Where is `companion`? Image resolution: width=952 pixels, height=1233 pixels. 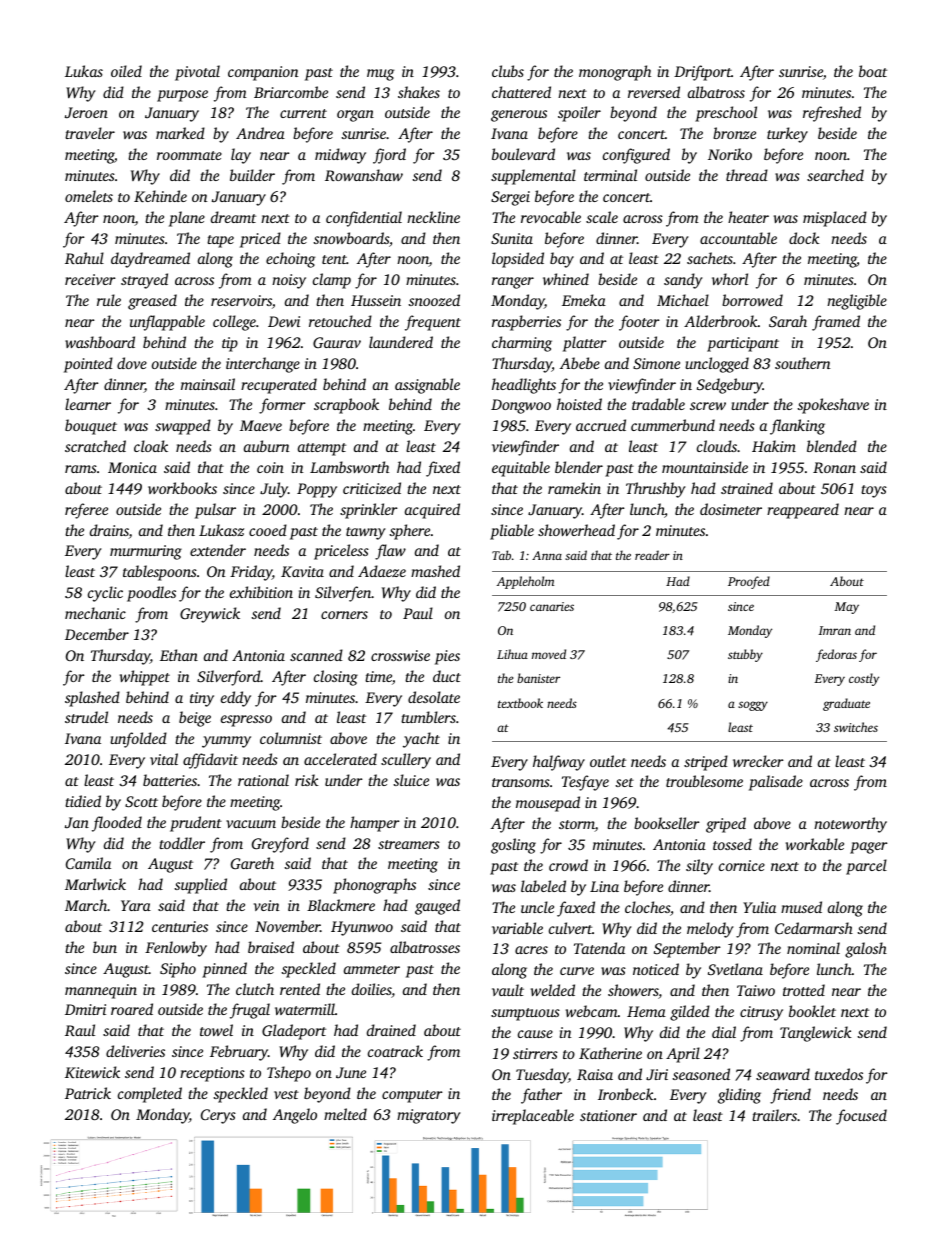 companion is located at coordinates (263, 73).
